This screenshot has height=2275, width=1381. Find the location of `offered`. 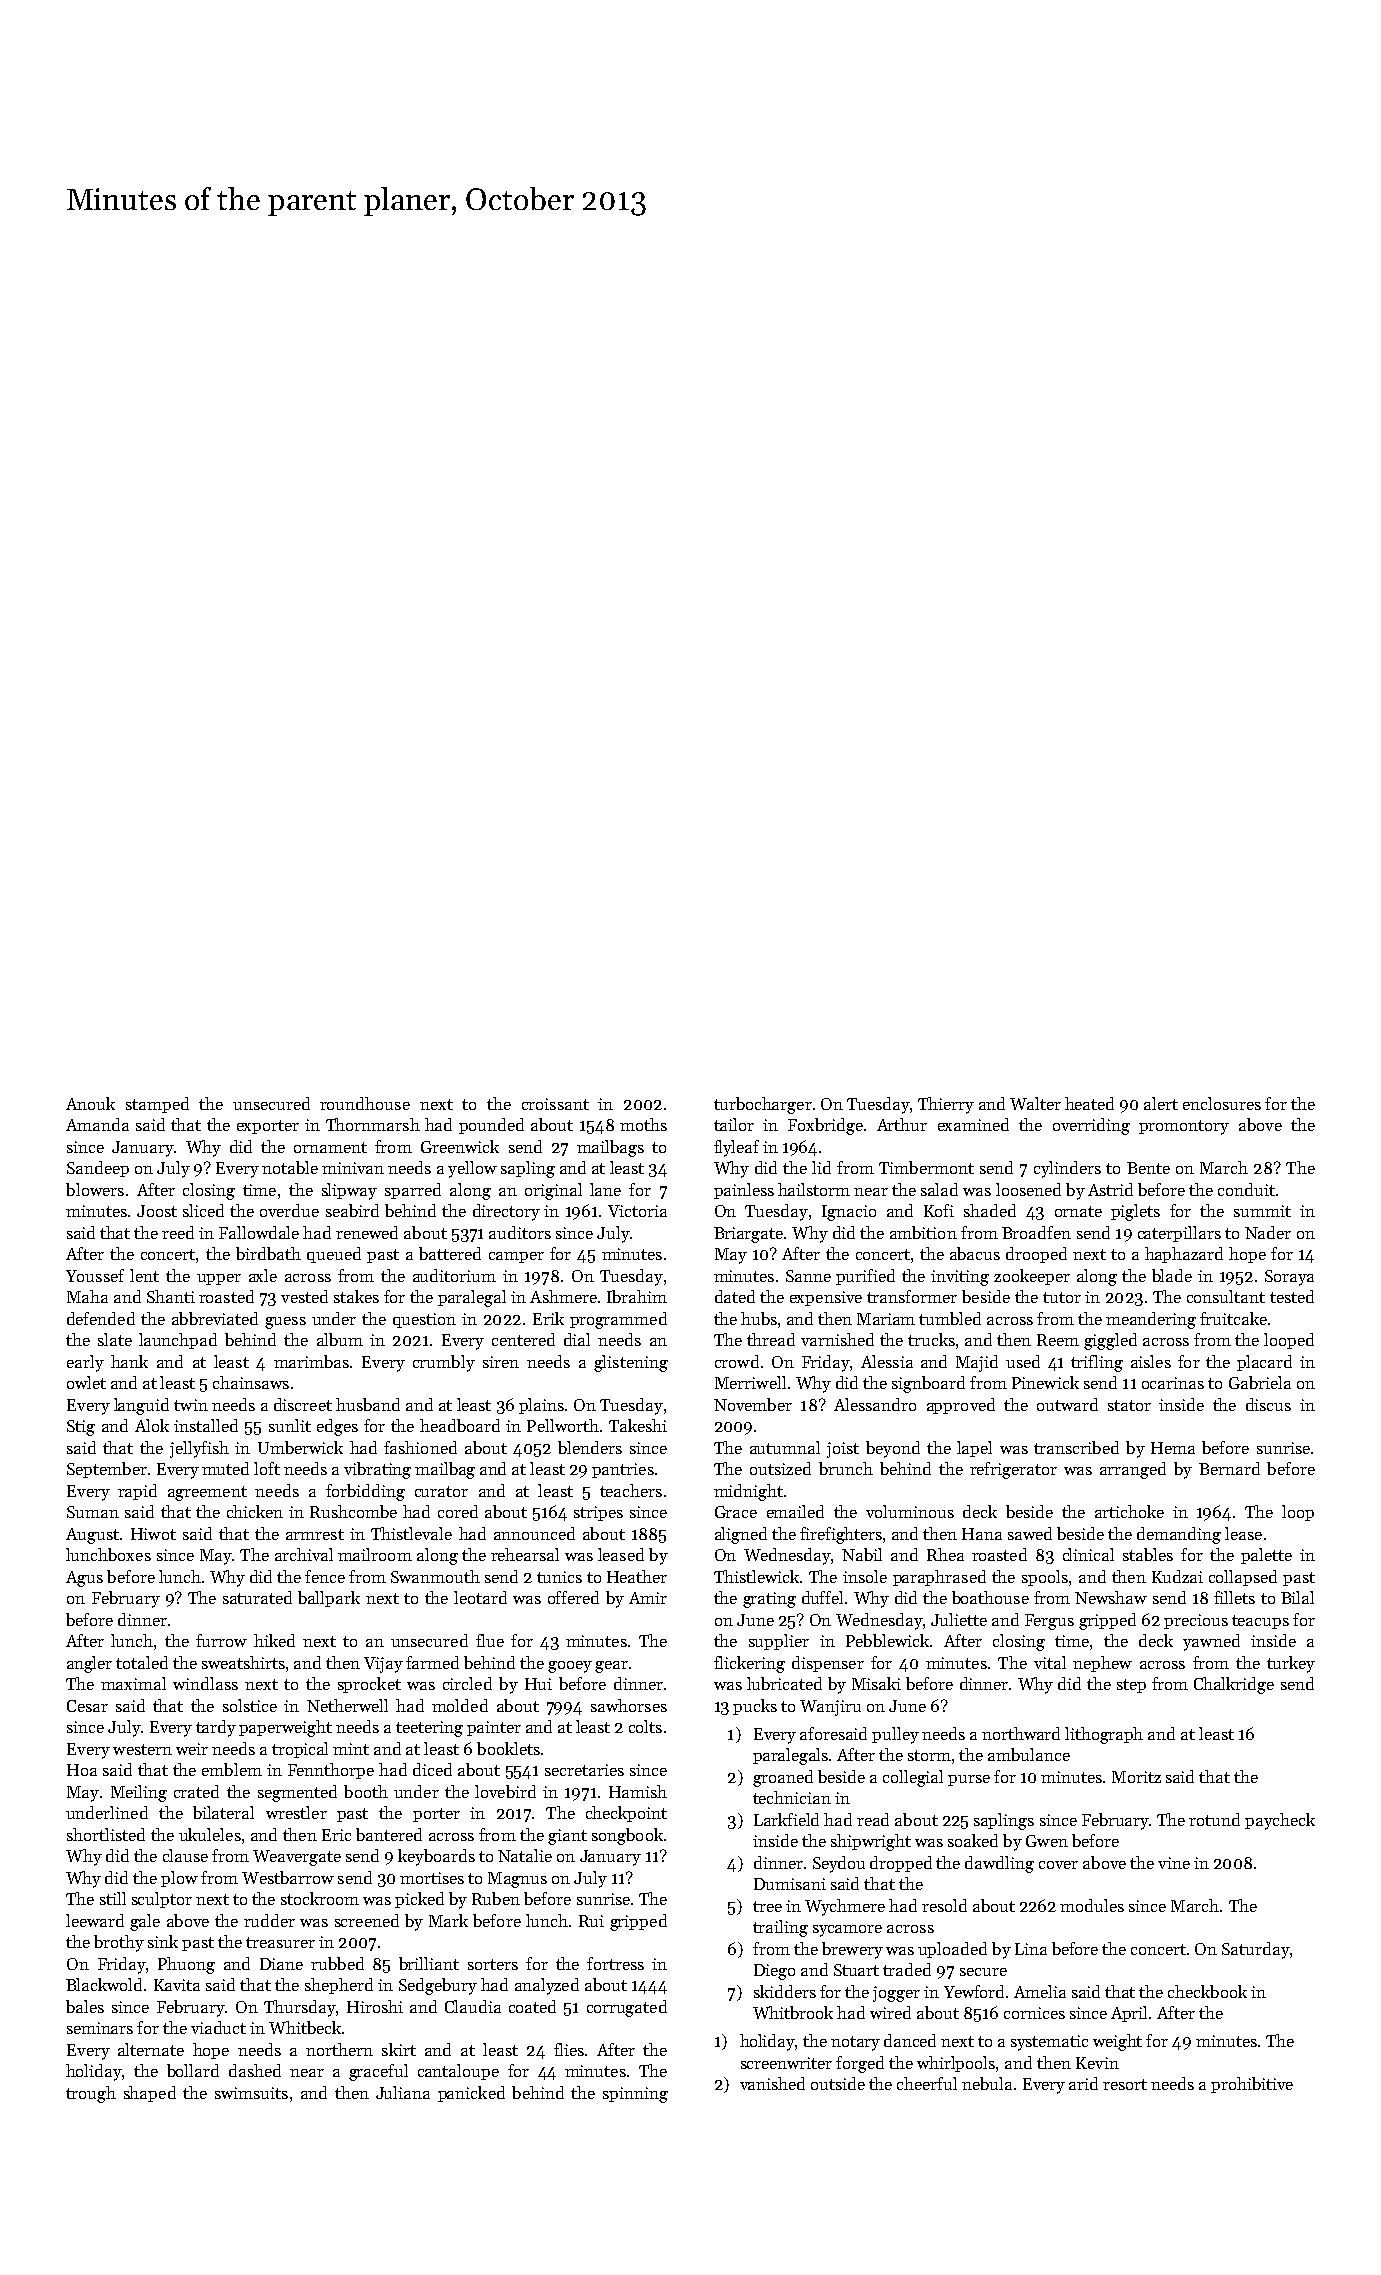

offered is located at coordinates (573, 1597).
